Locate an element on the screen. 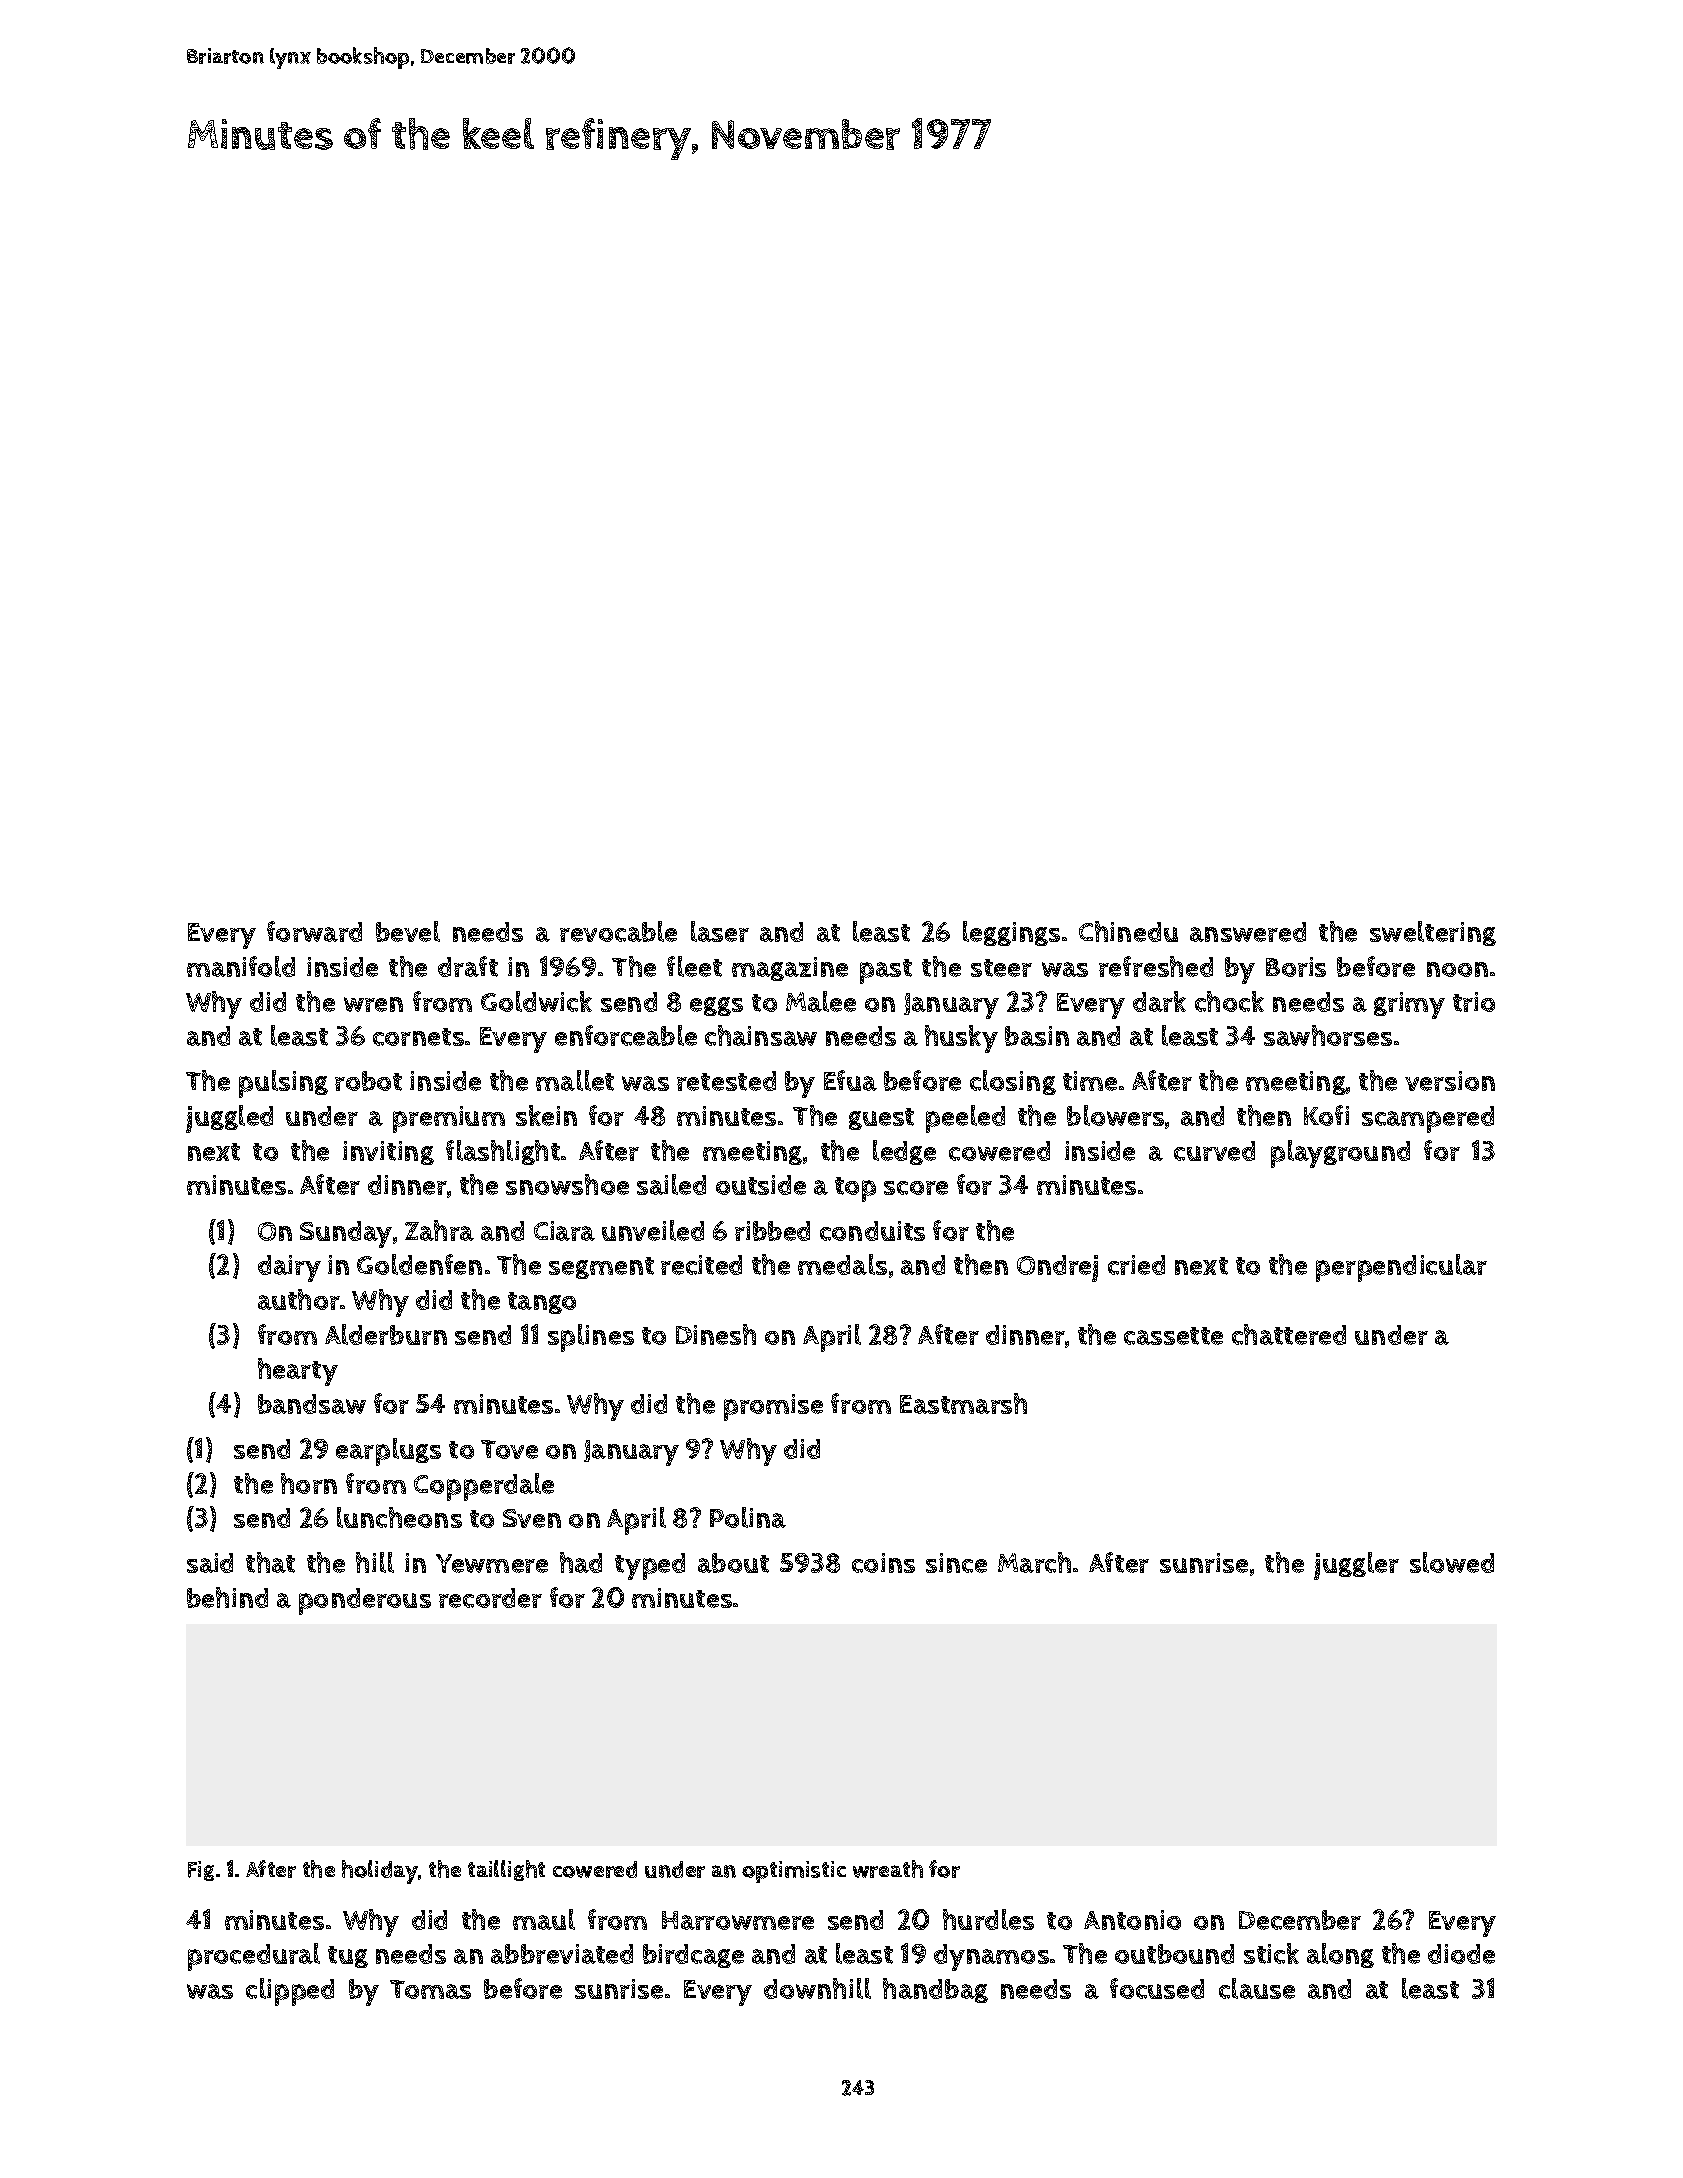  author is located at coordinates (299, 1299).
